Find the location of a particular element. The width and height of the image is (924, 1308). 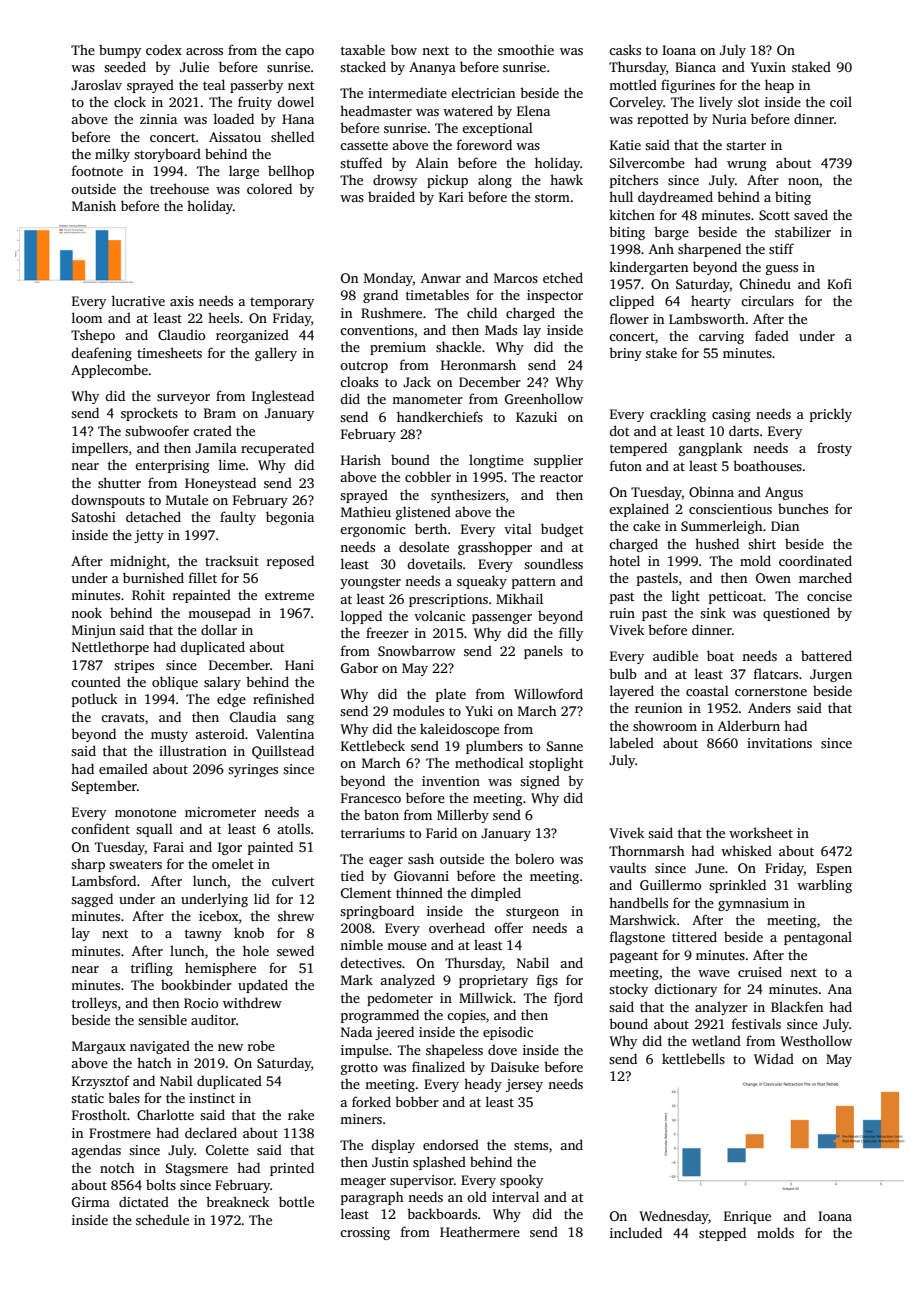

Corveley is located at coordinates (636, 103).
